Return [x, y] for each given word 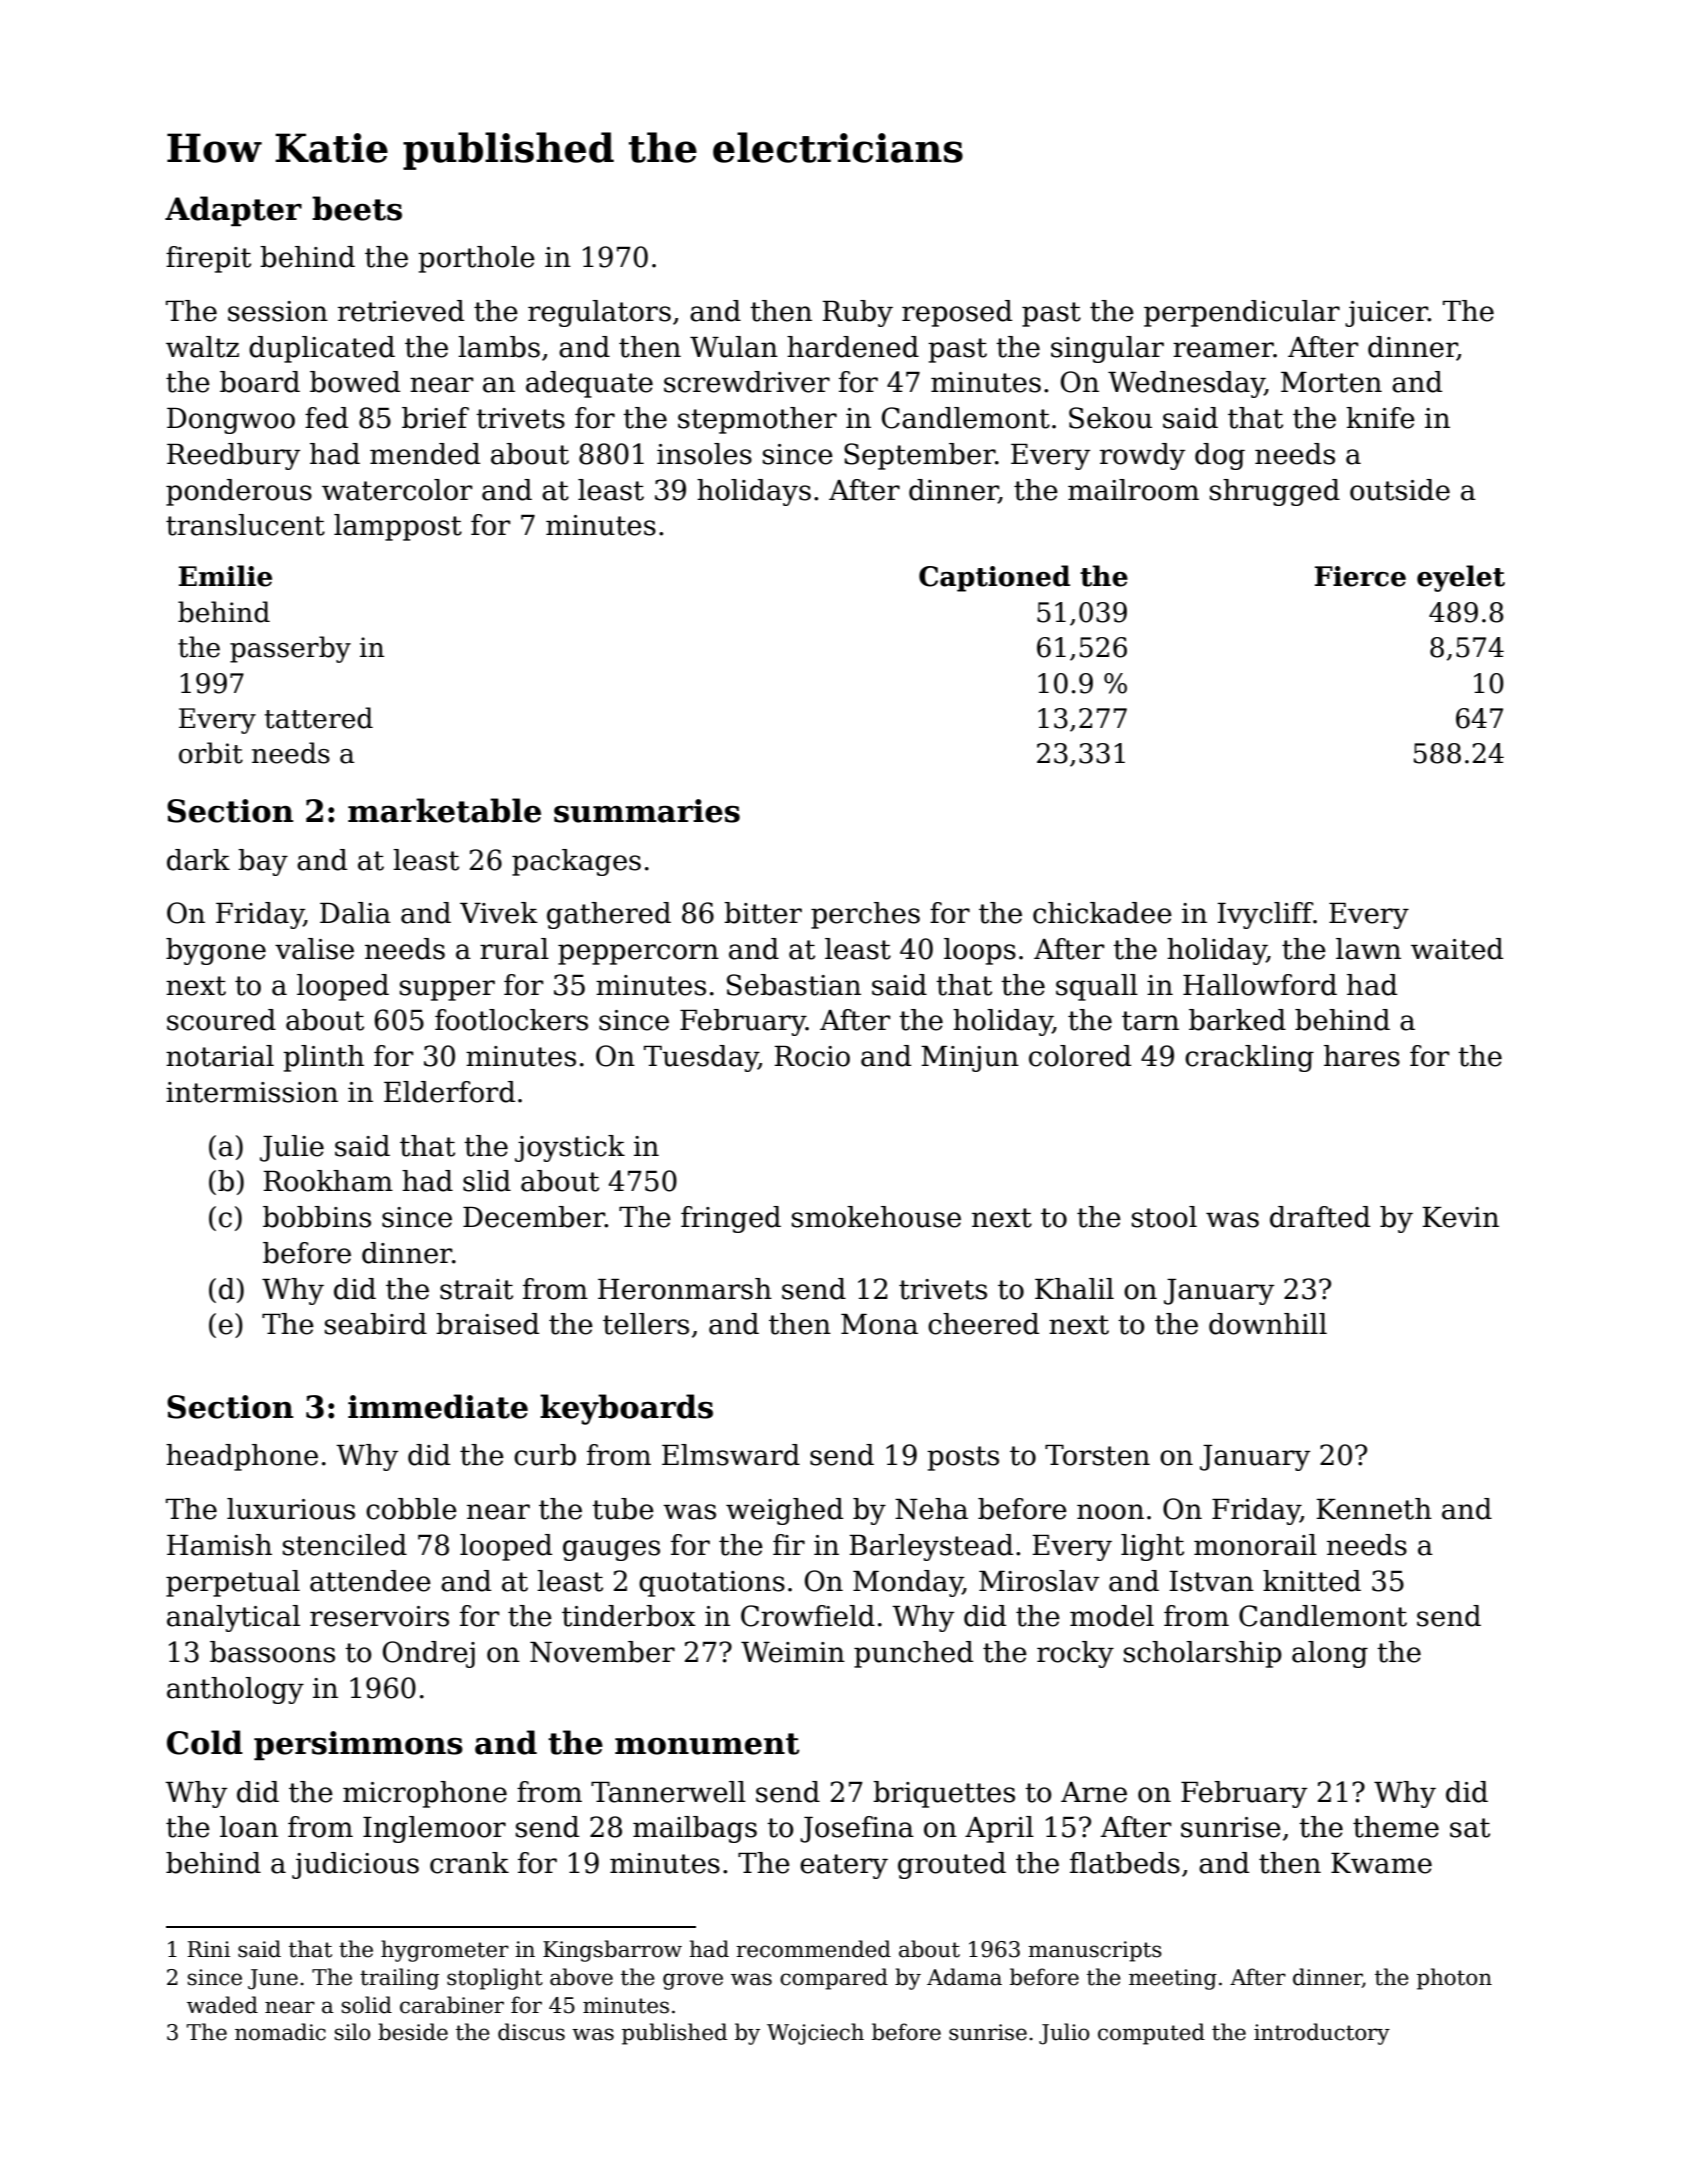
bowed [355, 382]
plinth [323, 1058]
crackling [1249, 1058]
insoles [704, 454]
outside [1400, 490]
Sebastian [794, 985]
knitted [1312, 1581]
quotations [712, 1584]
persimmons [358, 1745]
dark [198, 860]
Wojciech [815, 2034]
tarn [1150, 1021]
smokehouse [876, 1217]
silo [353, 2032]
